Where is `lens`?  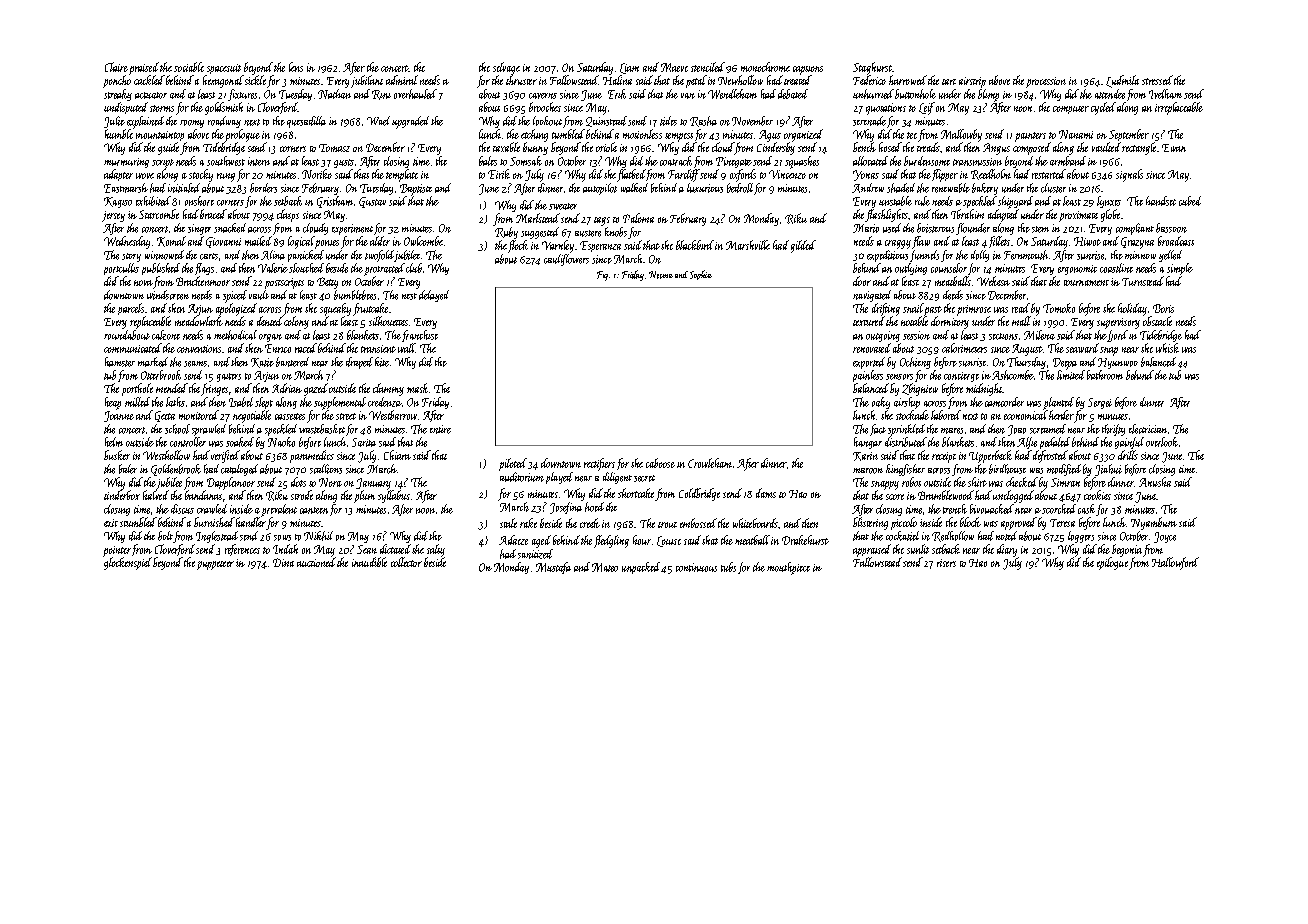 lens is located at coordinates (296, 67).
